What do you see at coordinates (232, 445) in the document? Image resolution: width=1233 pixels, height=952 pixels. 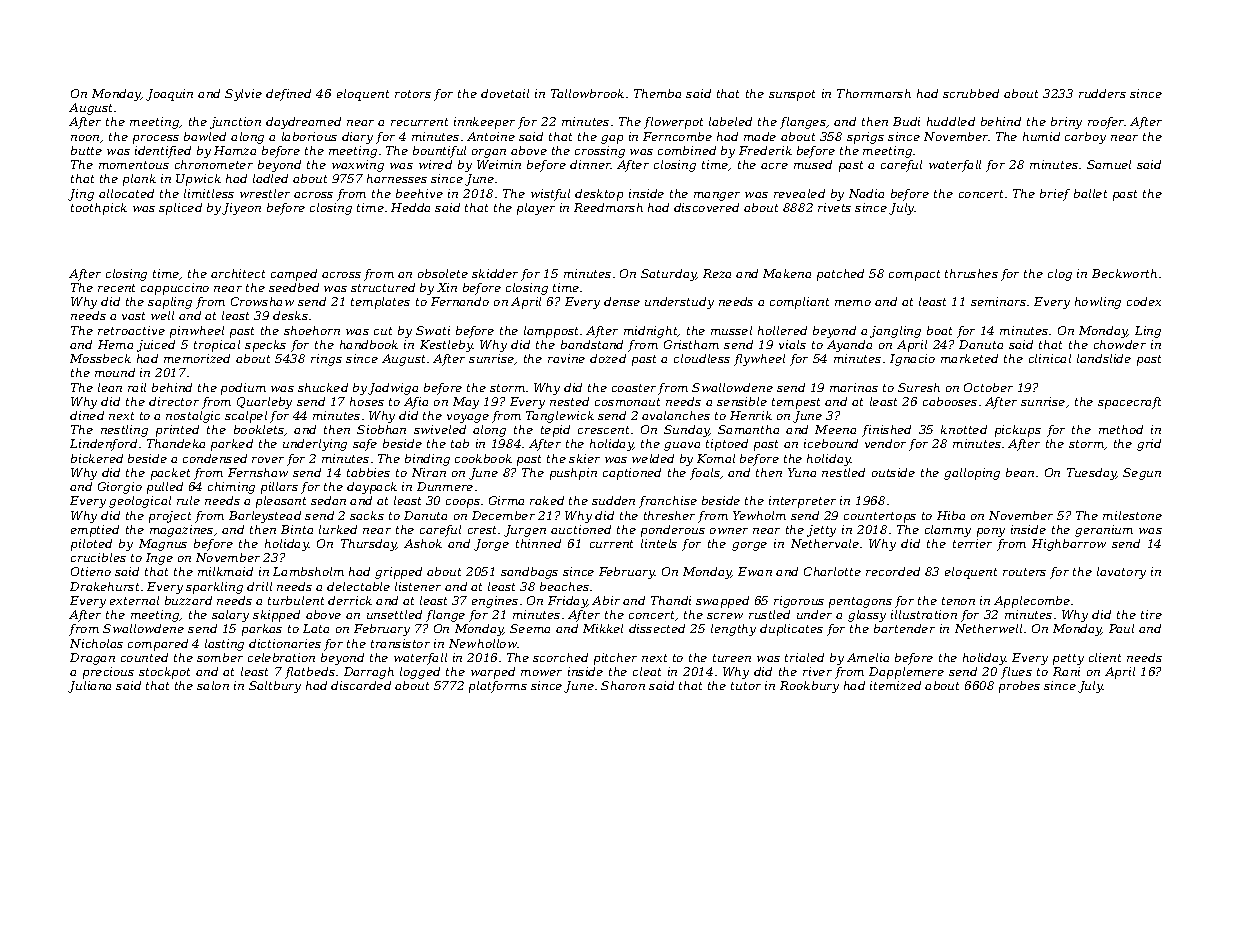 I see `parked` at bounding box center [232, 445].
